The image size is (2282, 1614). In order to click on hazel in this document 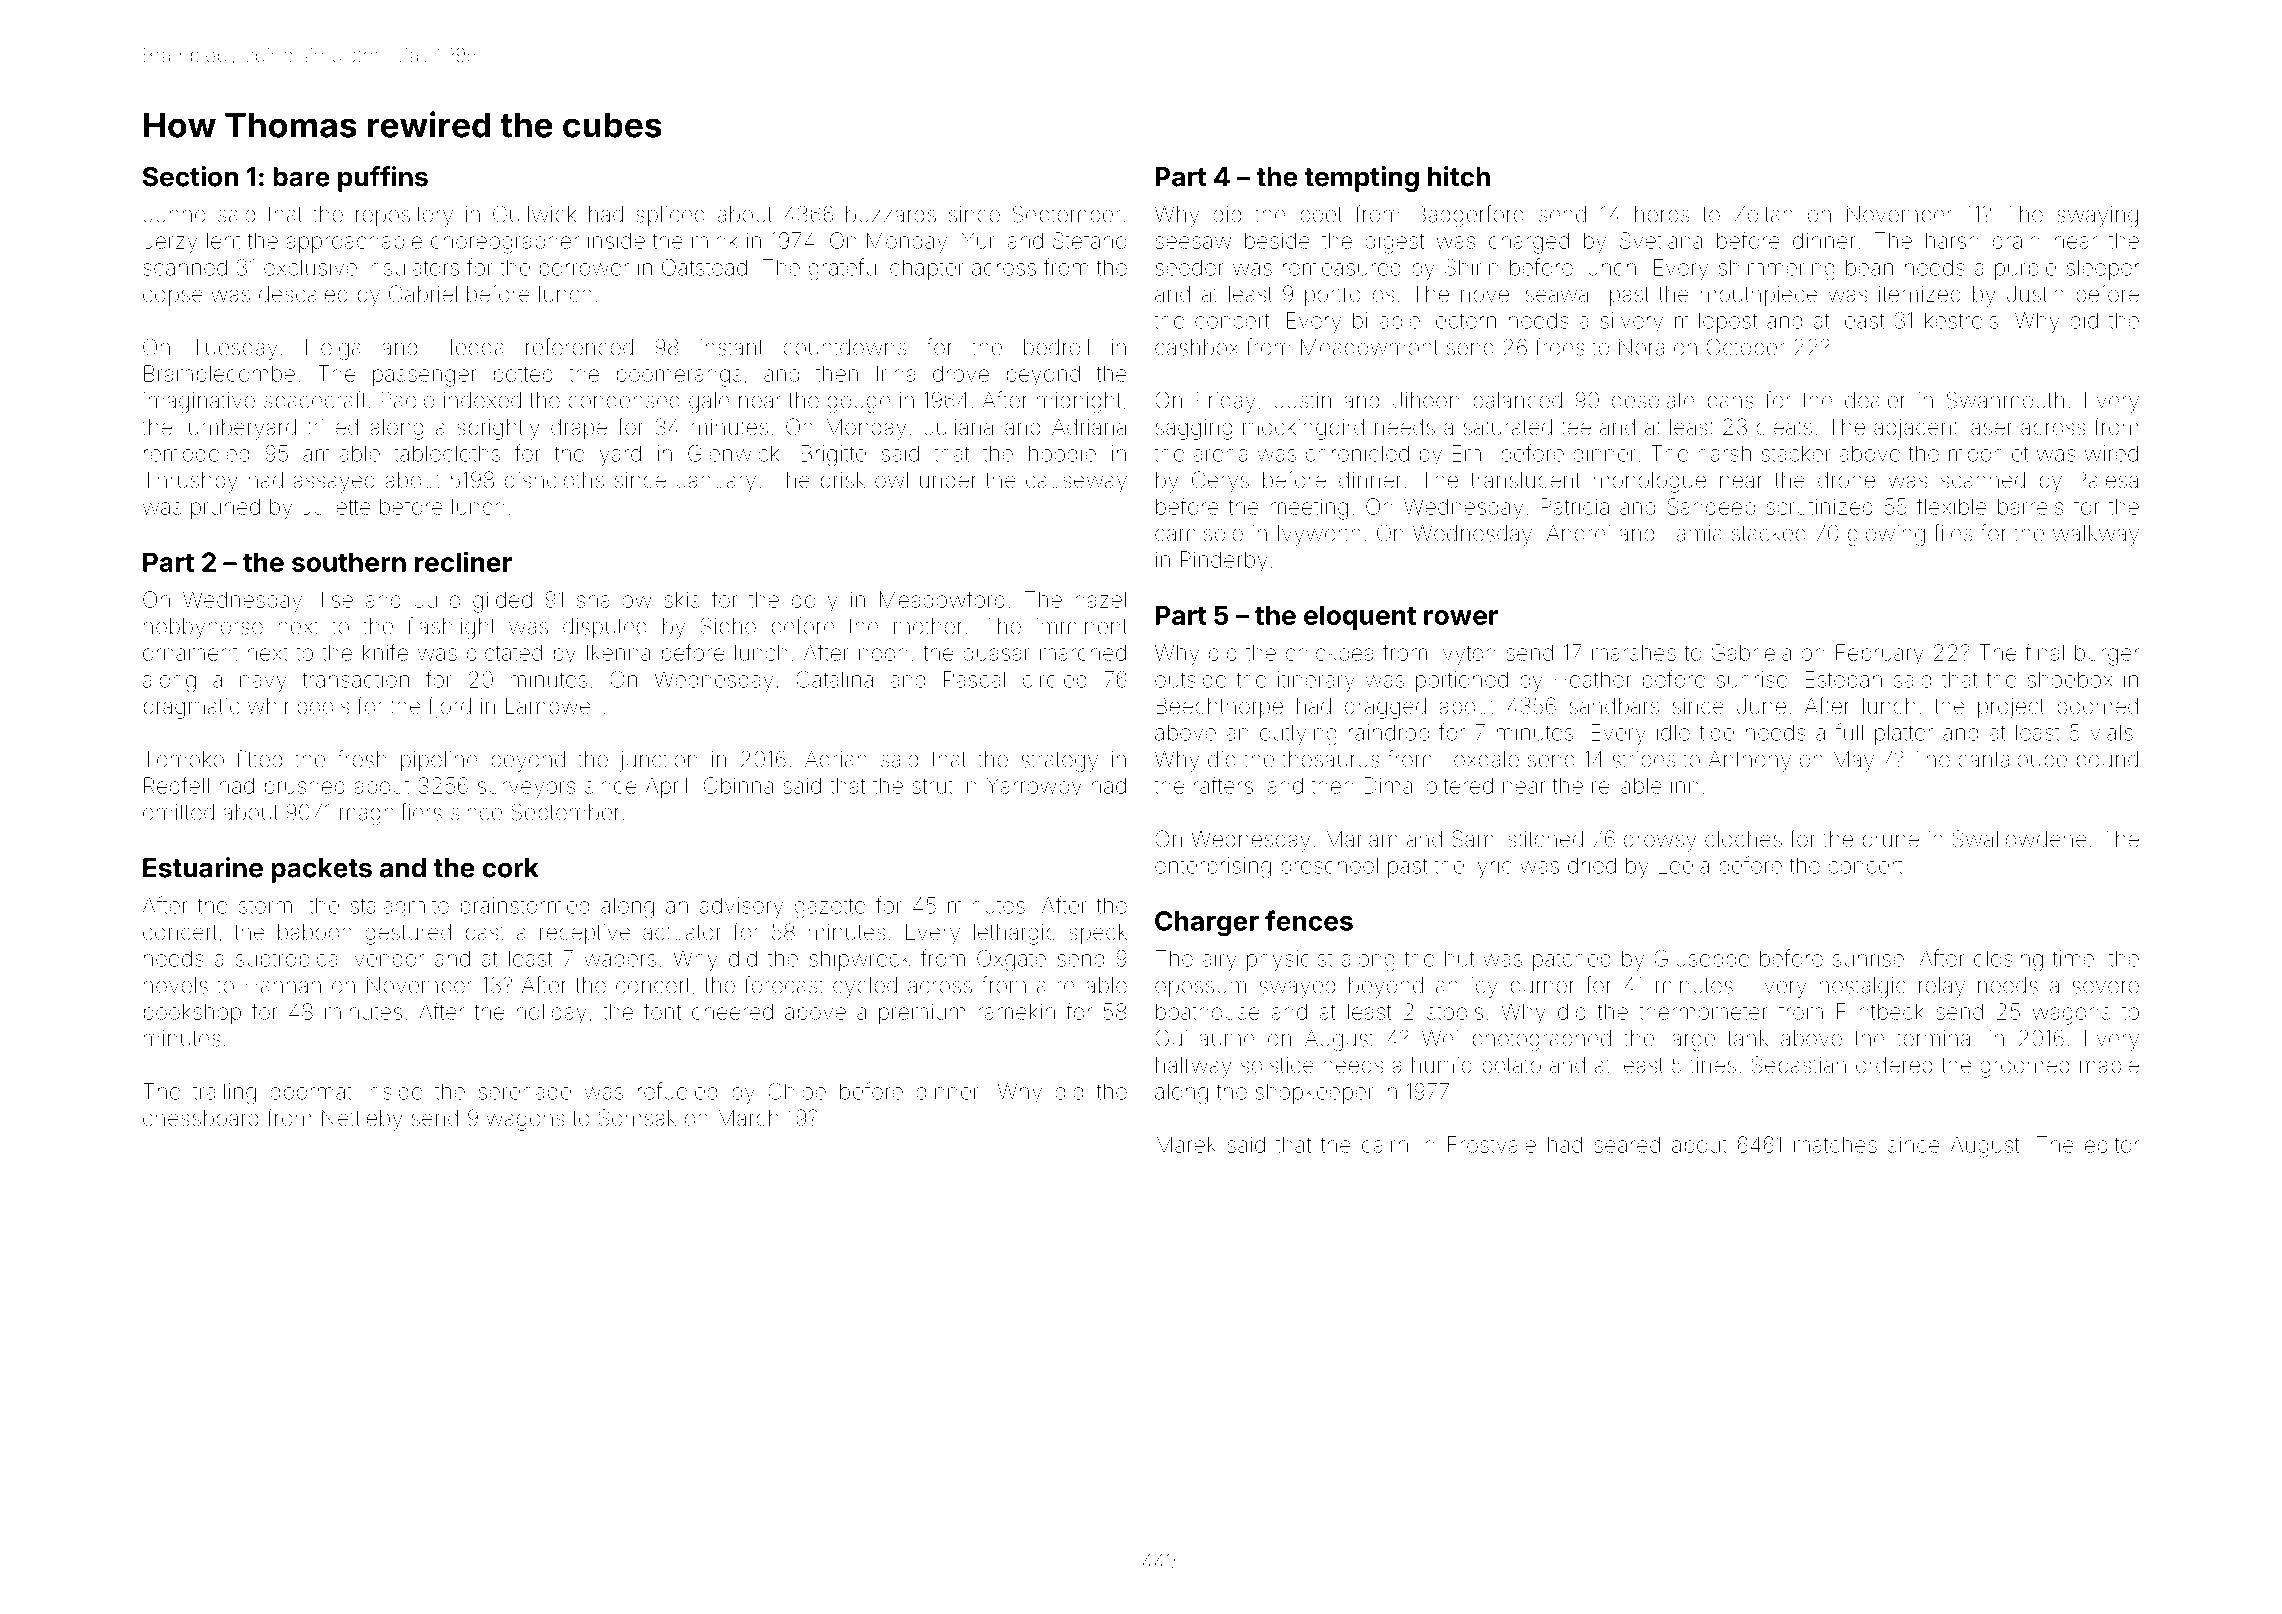, I will do `click(1100, 599)`.
